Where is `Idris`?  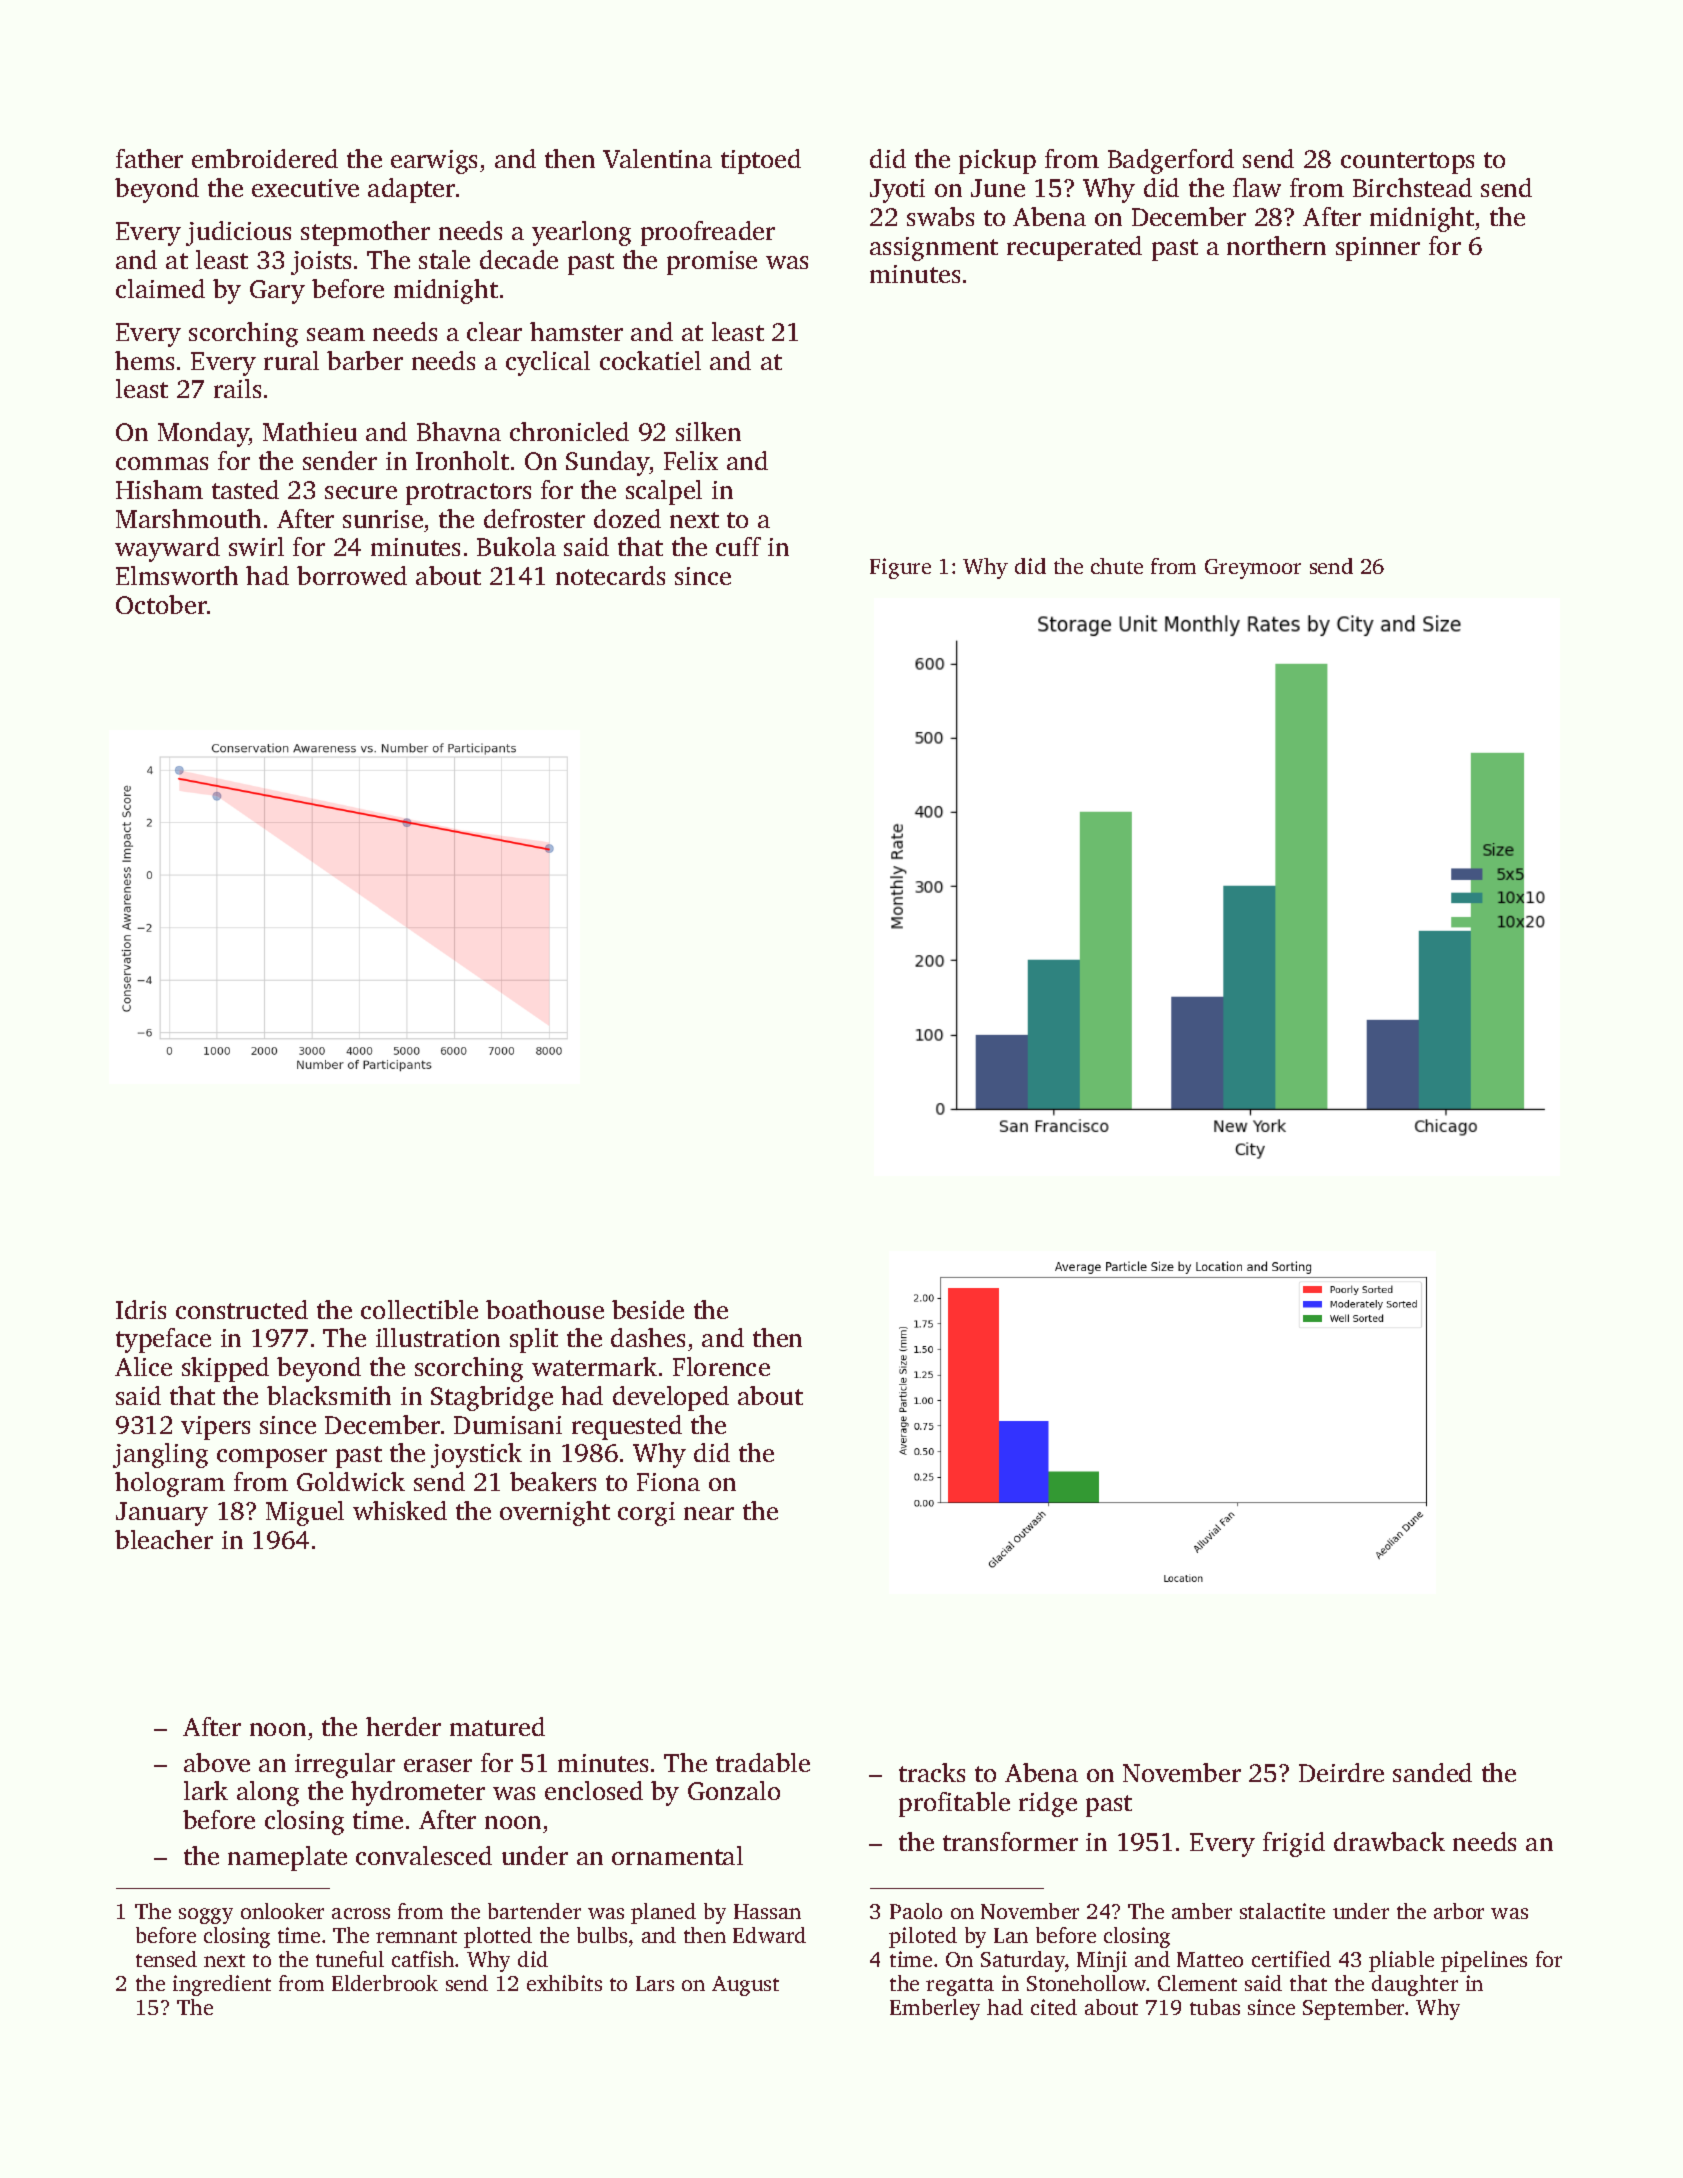
Idris is located at coordinates (141, 1309).
